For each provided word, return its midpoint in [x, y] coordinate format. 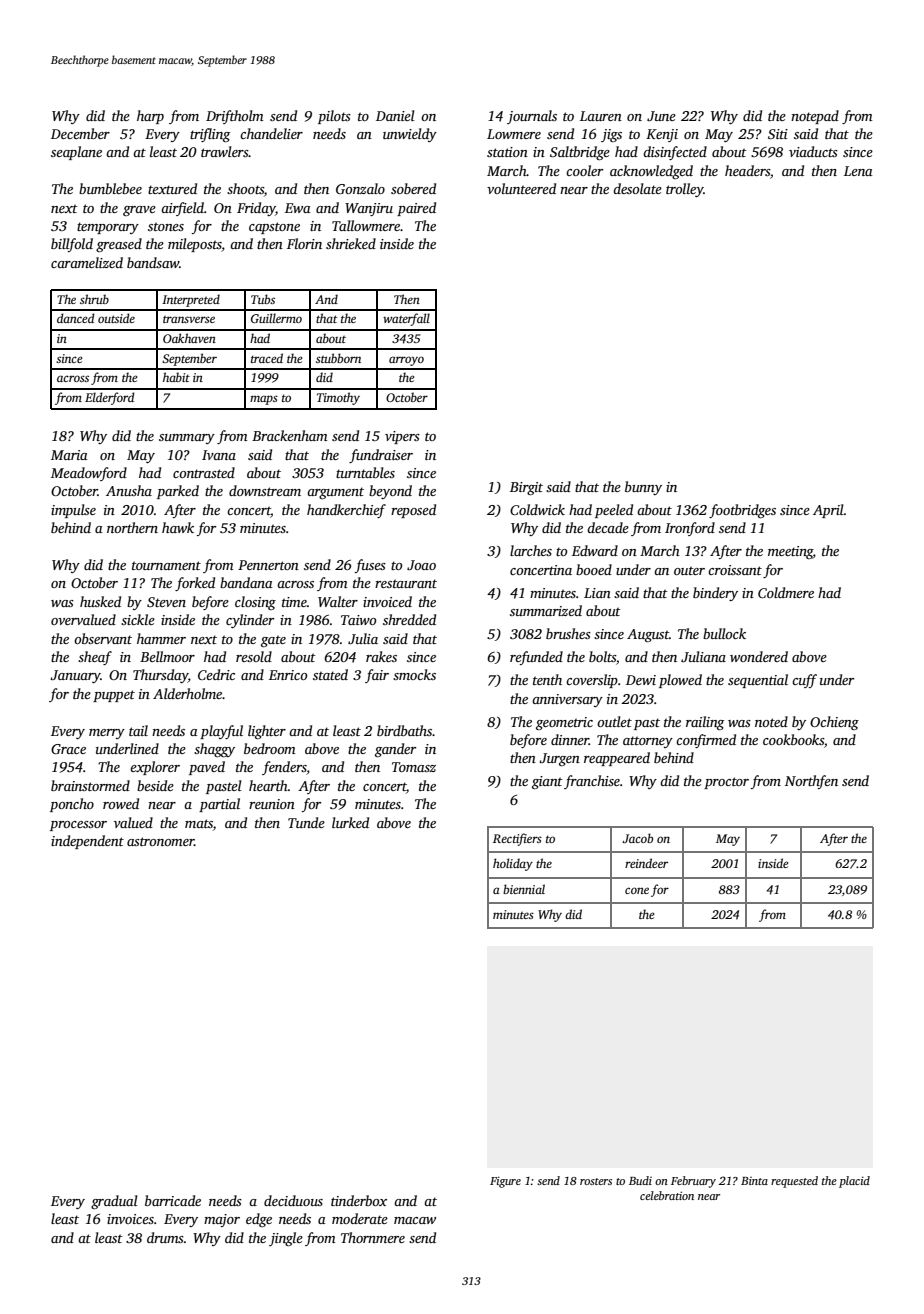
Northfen [811, 782]
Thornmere [373, 1237]
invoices [130, 1219]
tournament [166, 565]
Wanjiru [369, 209]
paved [207, 768]
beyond [390, 492]
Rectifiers [517, 839]
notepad [815, 117]
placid [854, 1182]
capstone [274, 228]
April [828, 511]
